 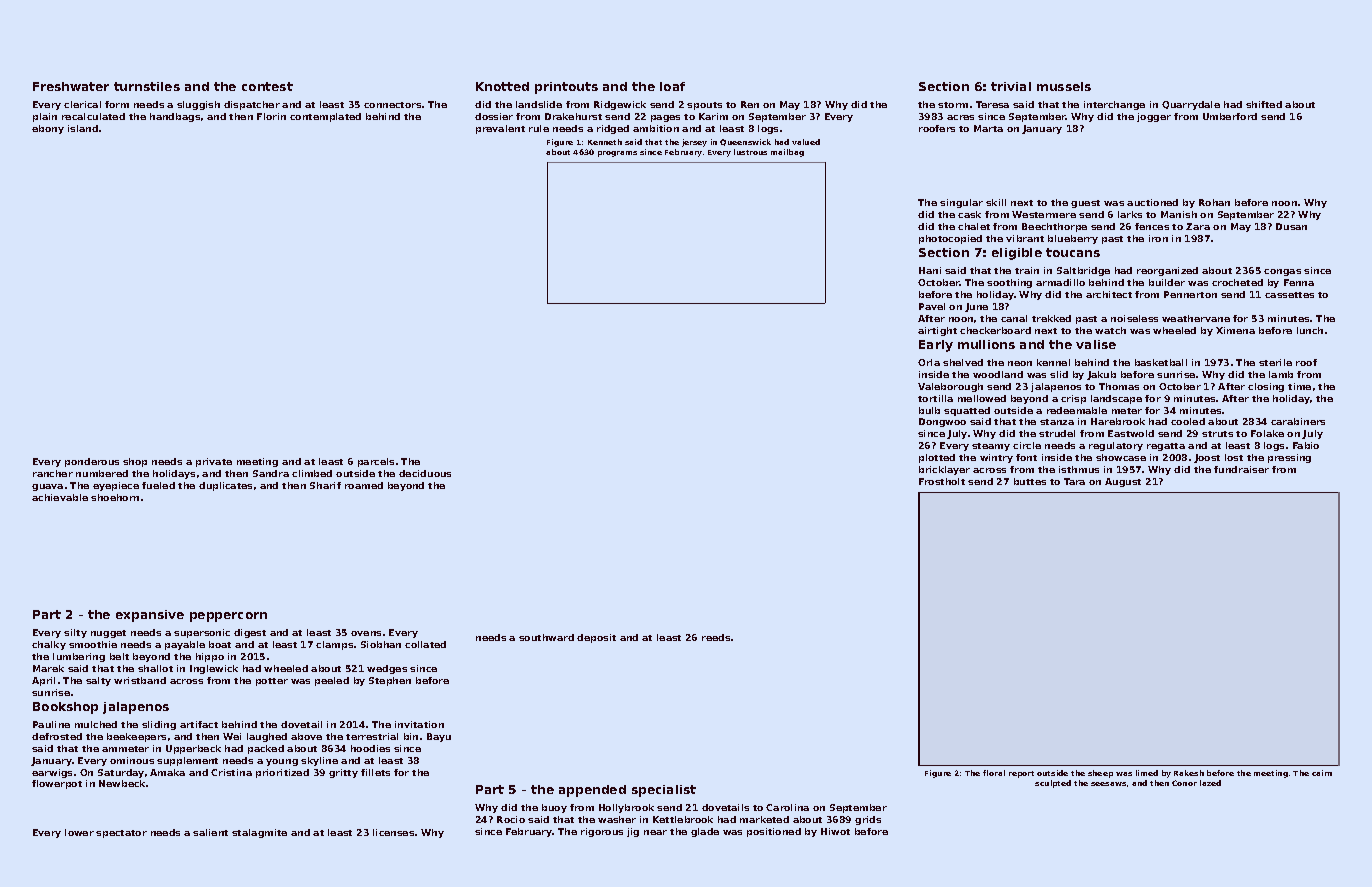 What do you see at coordinates (271, 116) in the page?
I see `Florin` at bounding box center [271, 116].
